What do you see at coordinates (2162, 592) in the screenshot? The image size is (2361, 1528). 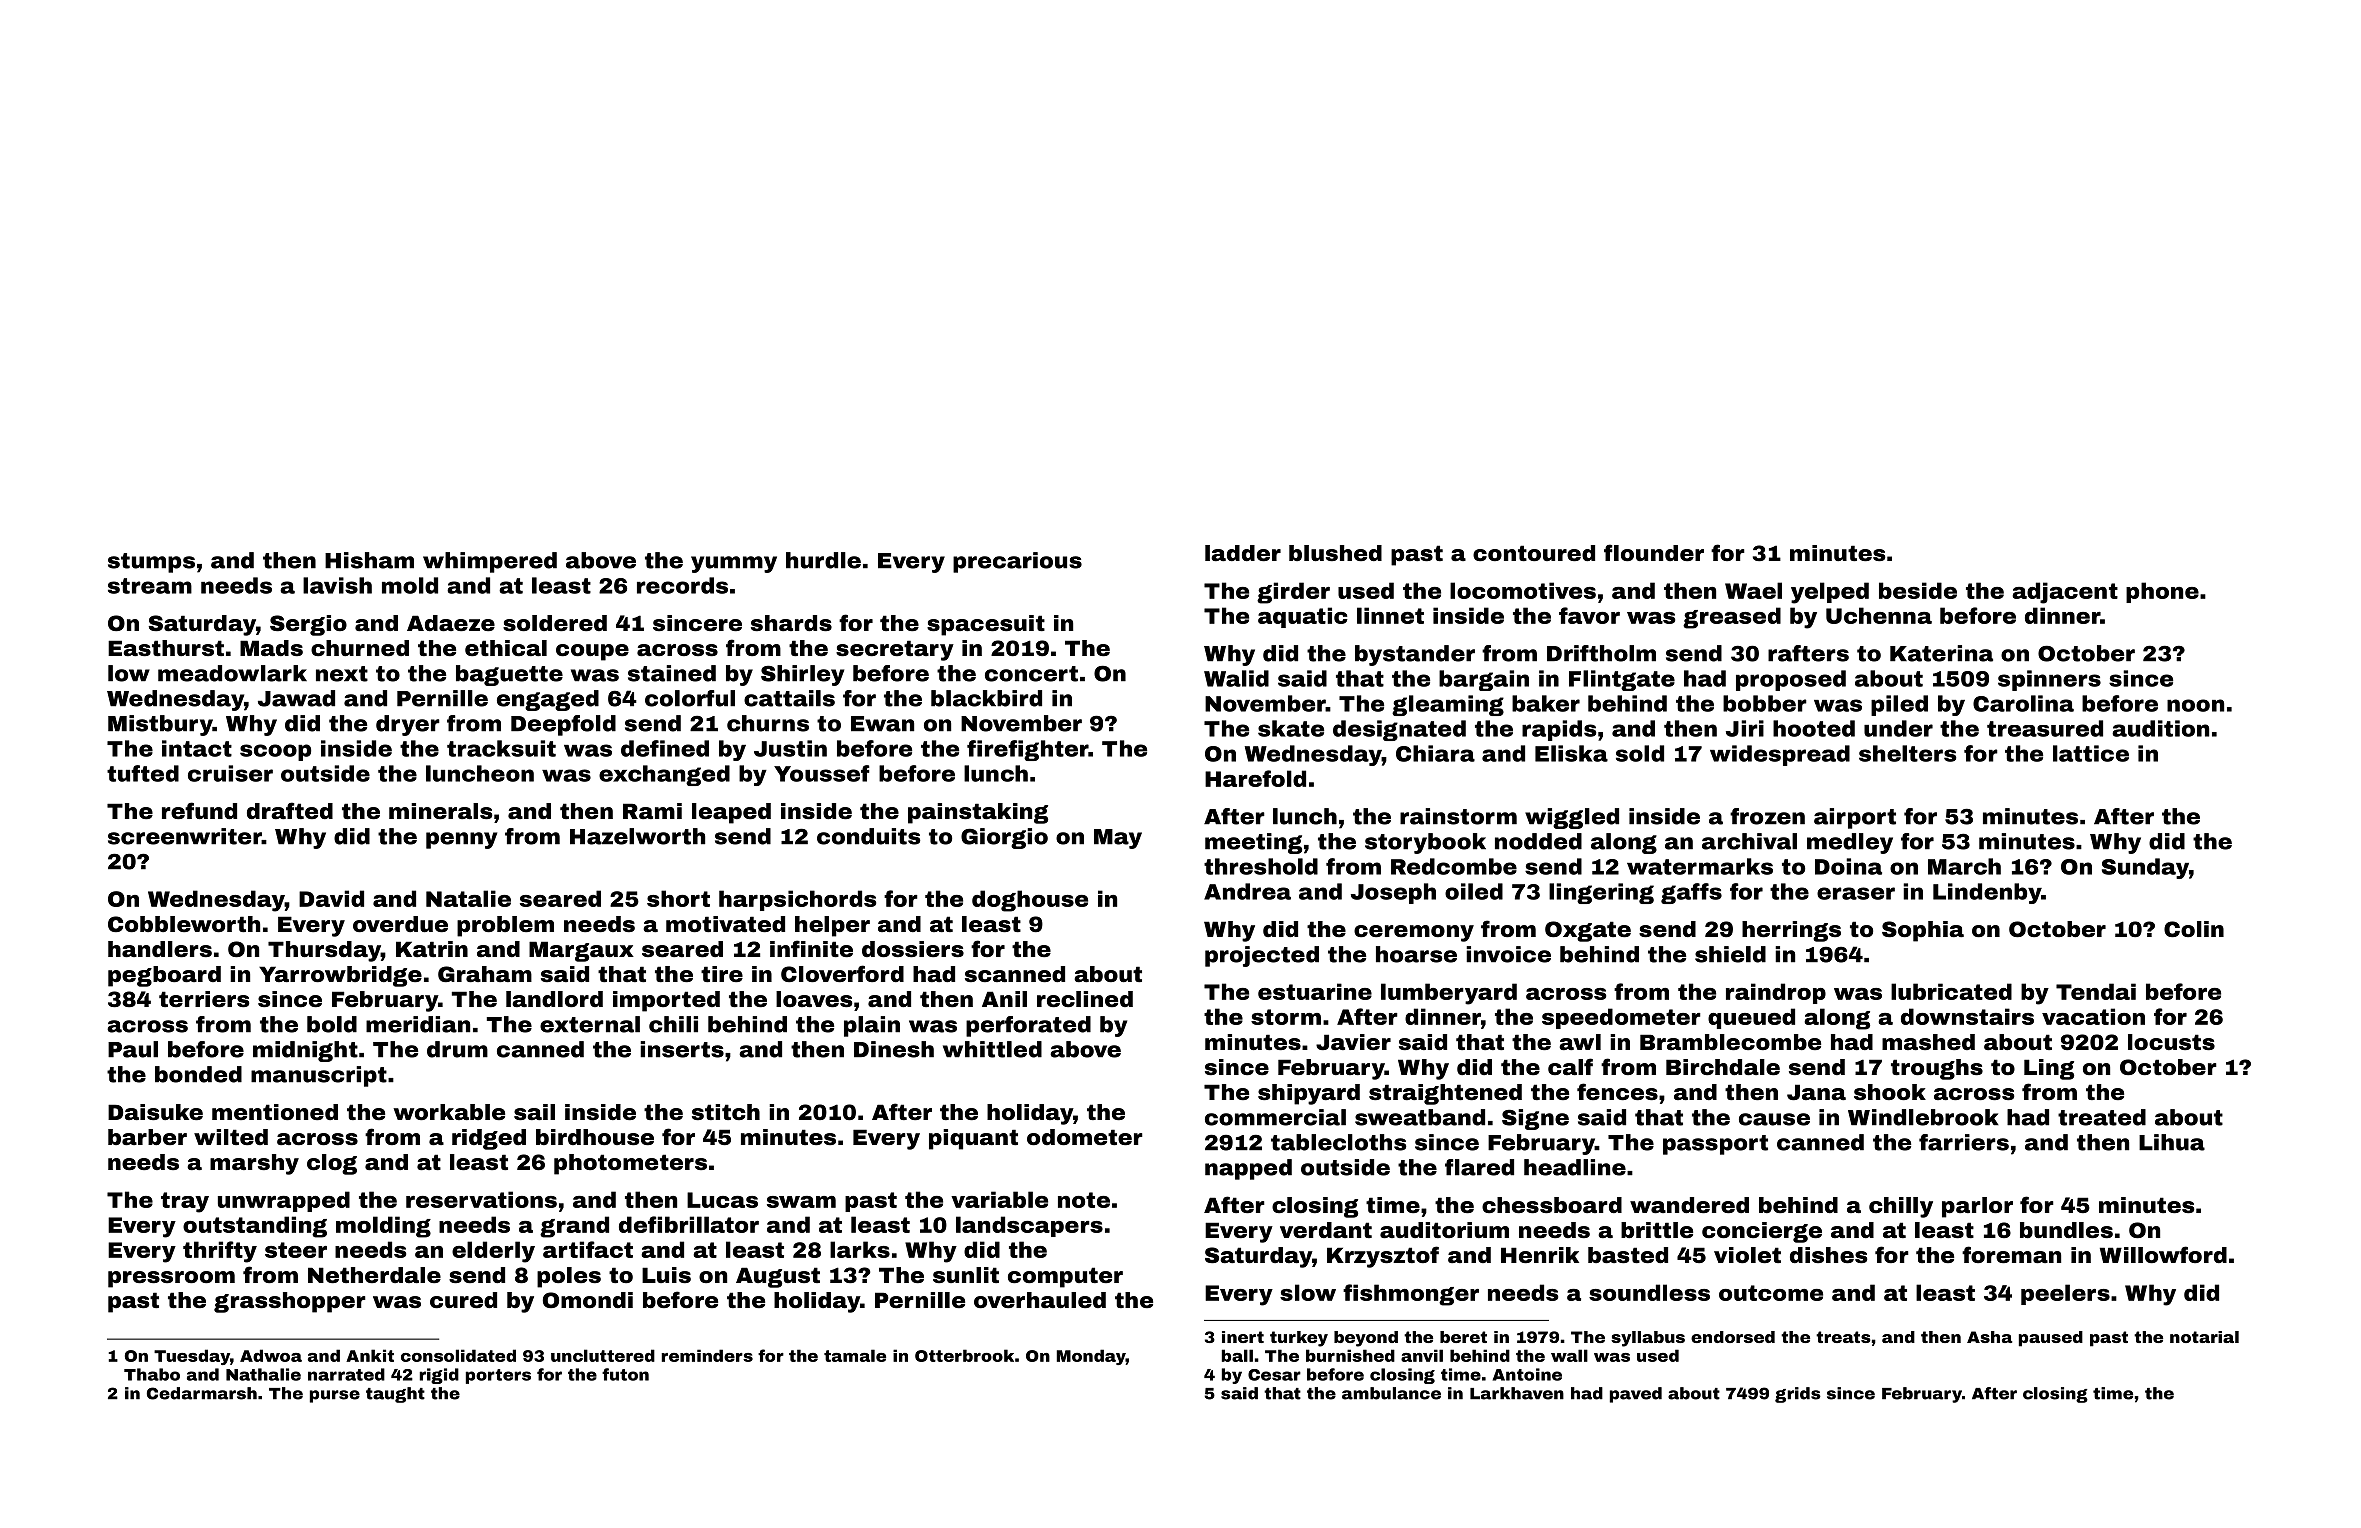 I see `phone` at bounding box center [2162, 592].
